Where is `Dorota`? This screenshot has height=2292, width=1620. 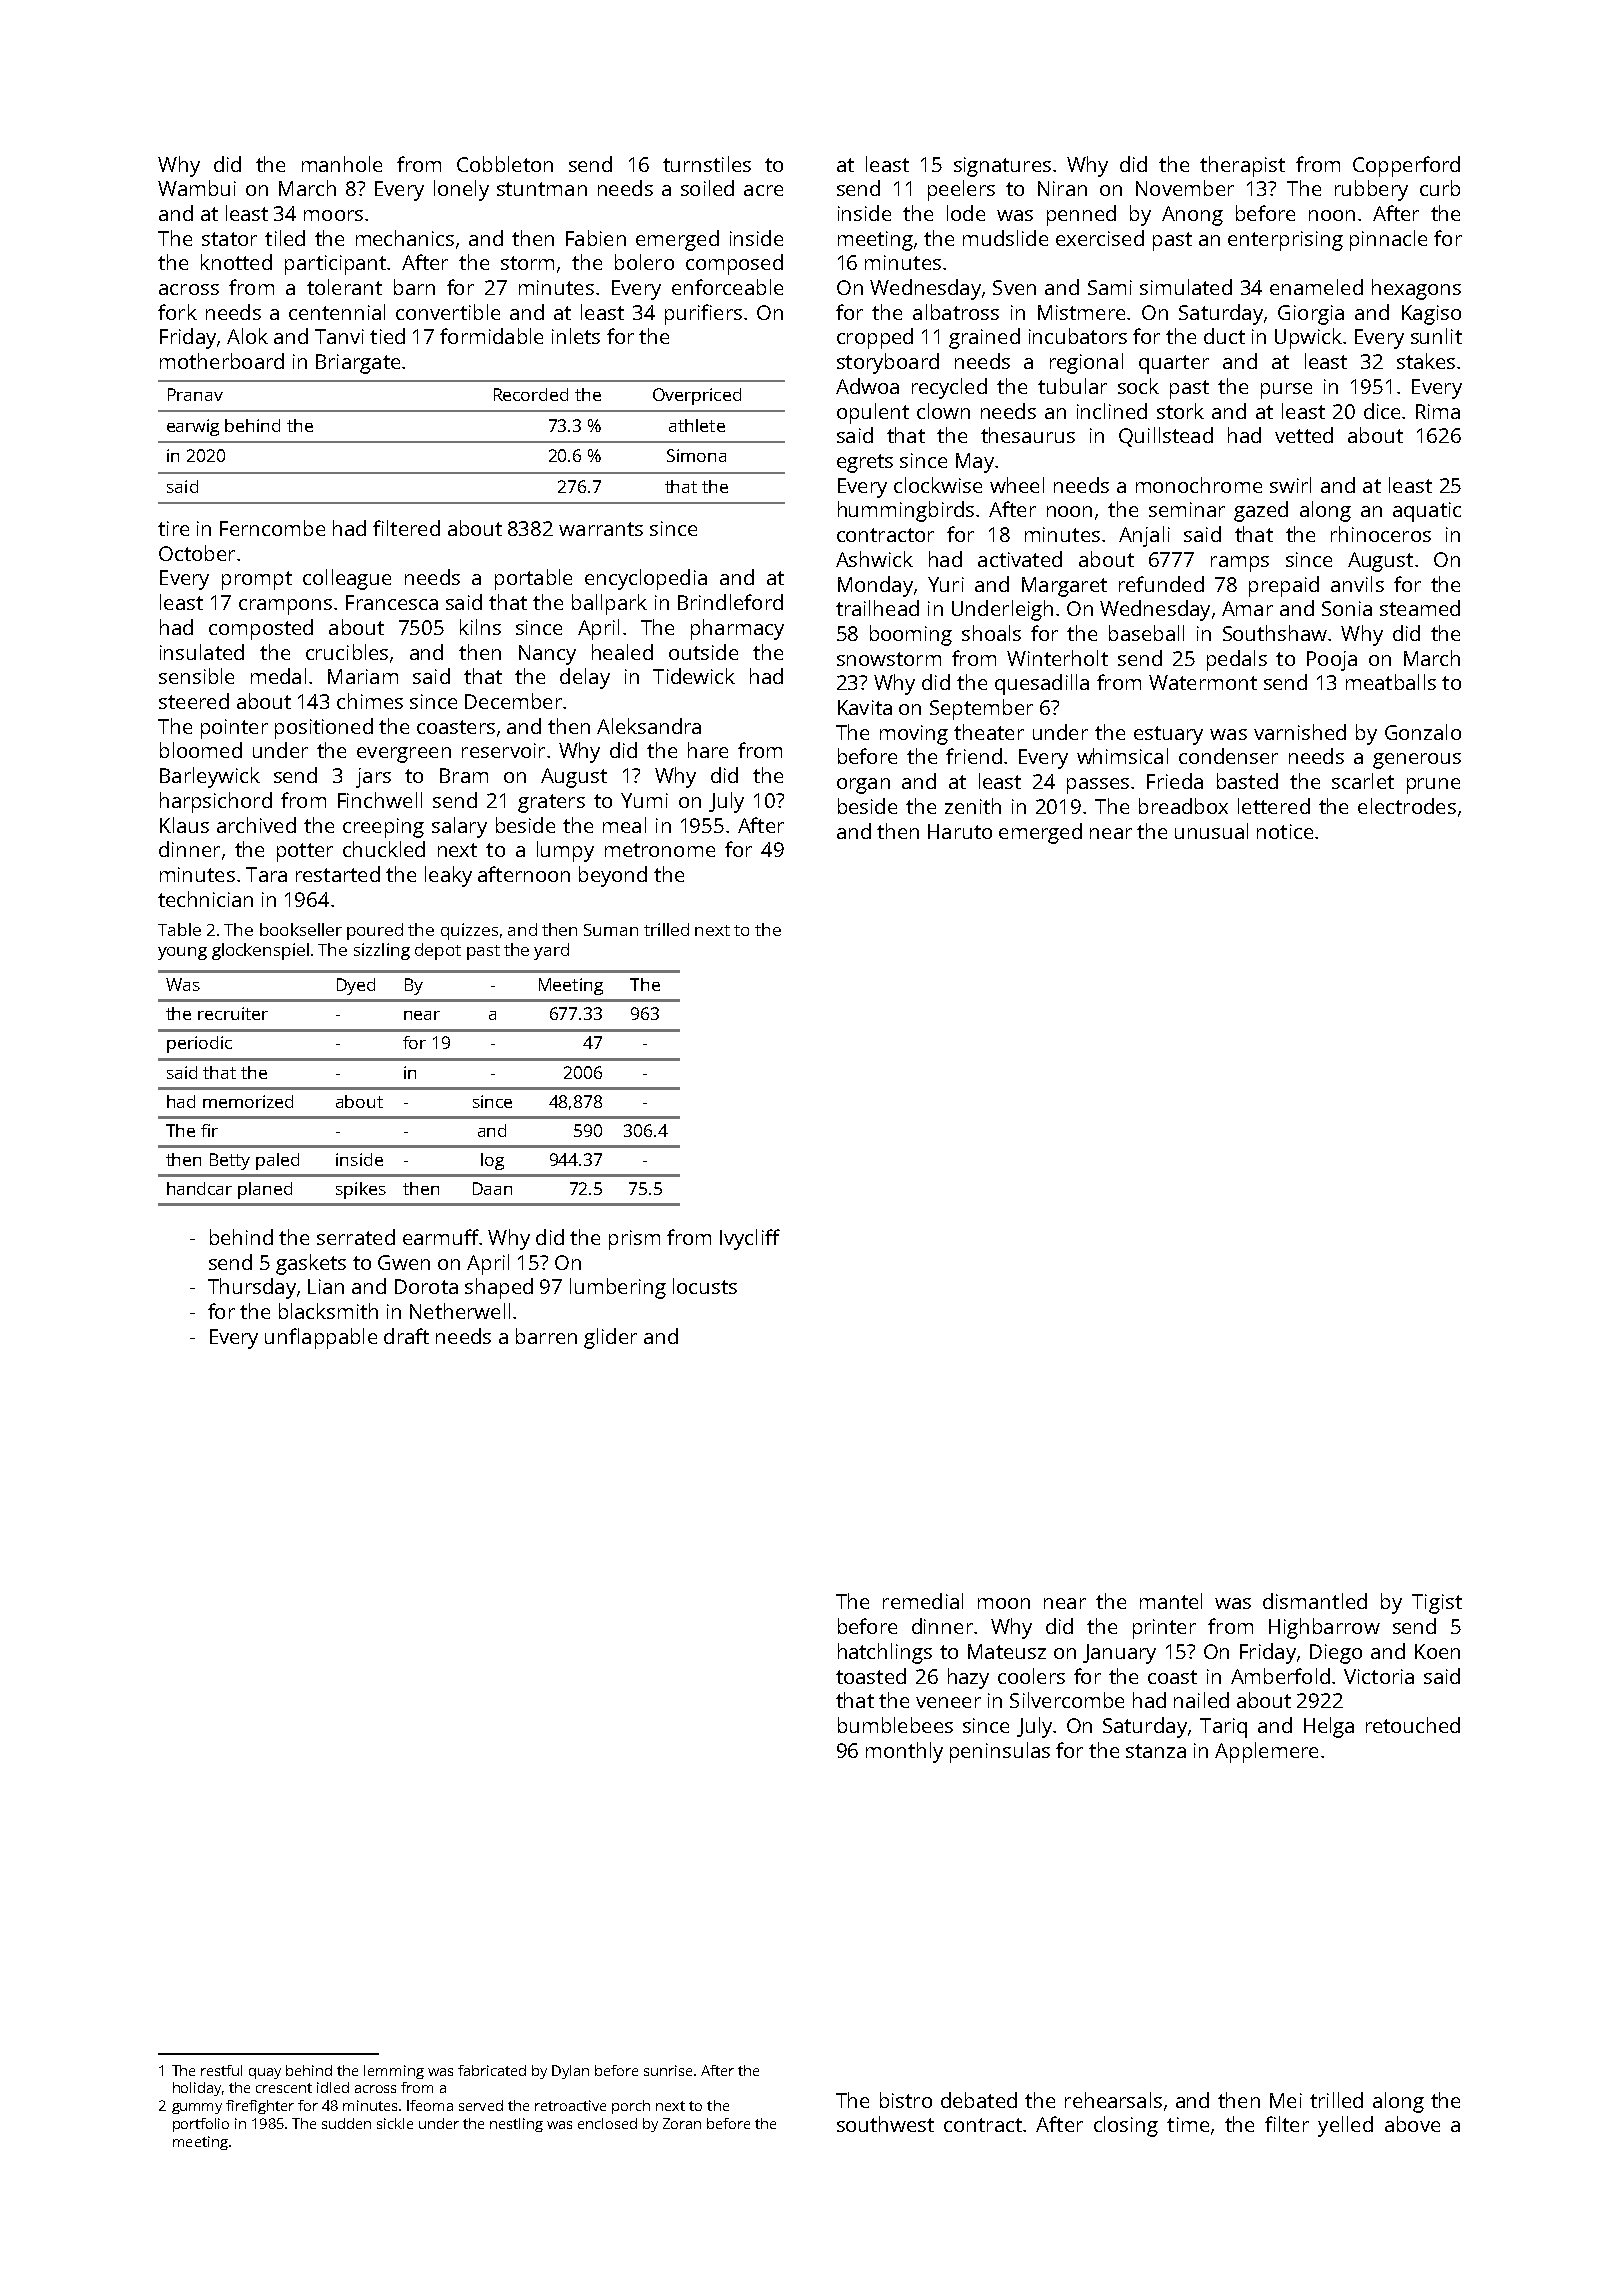 Dorota is located at coordinates (426, 1286).
